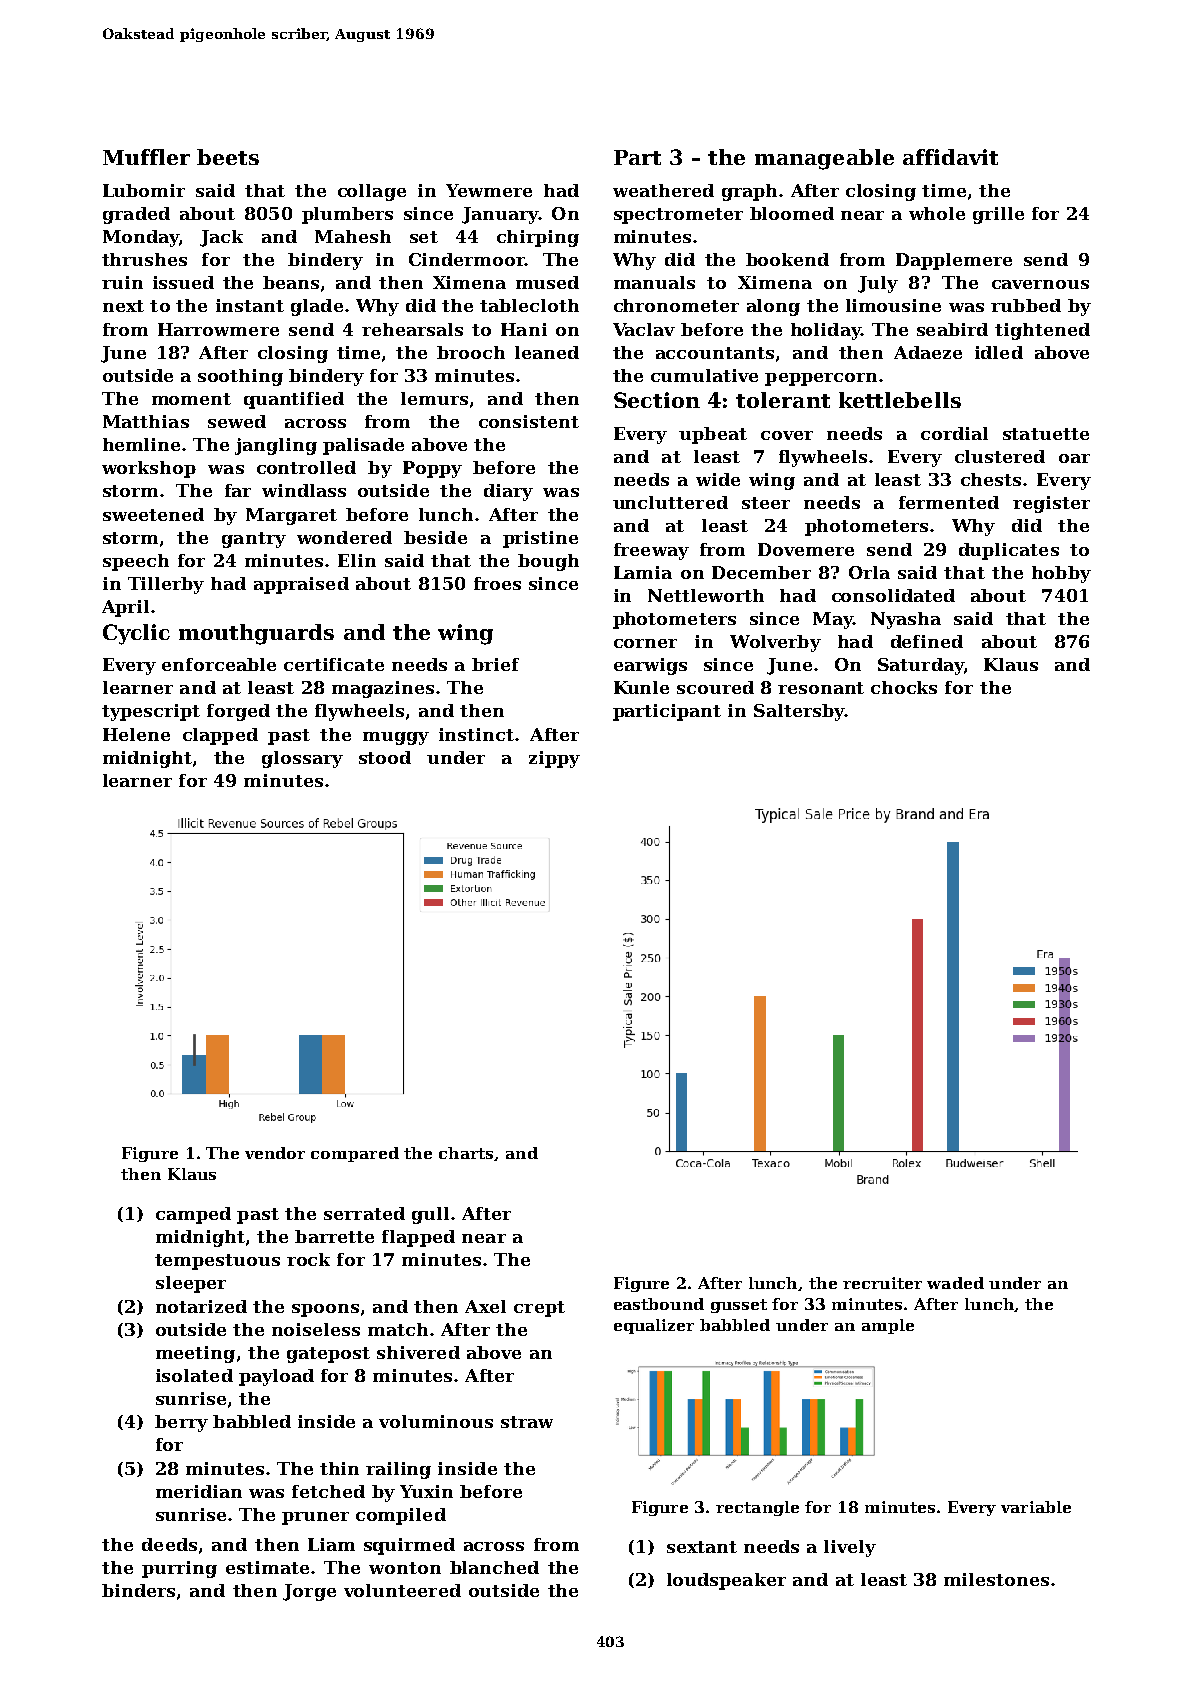 The width and height of the document is (1192, 1686). I want to click on zippy, so click(554, 759).
